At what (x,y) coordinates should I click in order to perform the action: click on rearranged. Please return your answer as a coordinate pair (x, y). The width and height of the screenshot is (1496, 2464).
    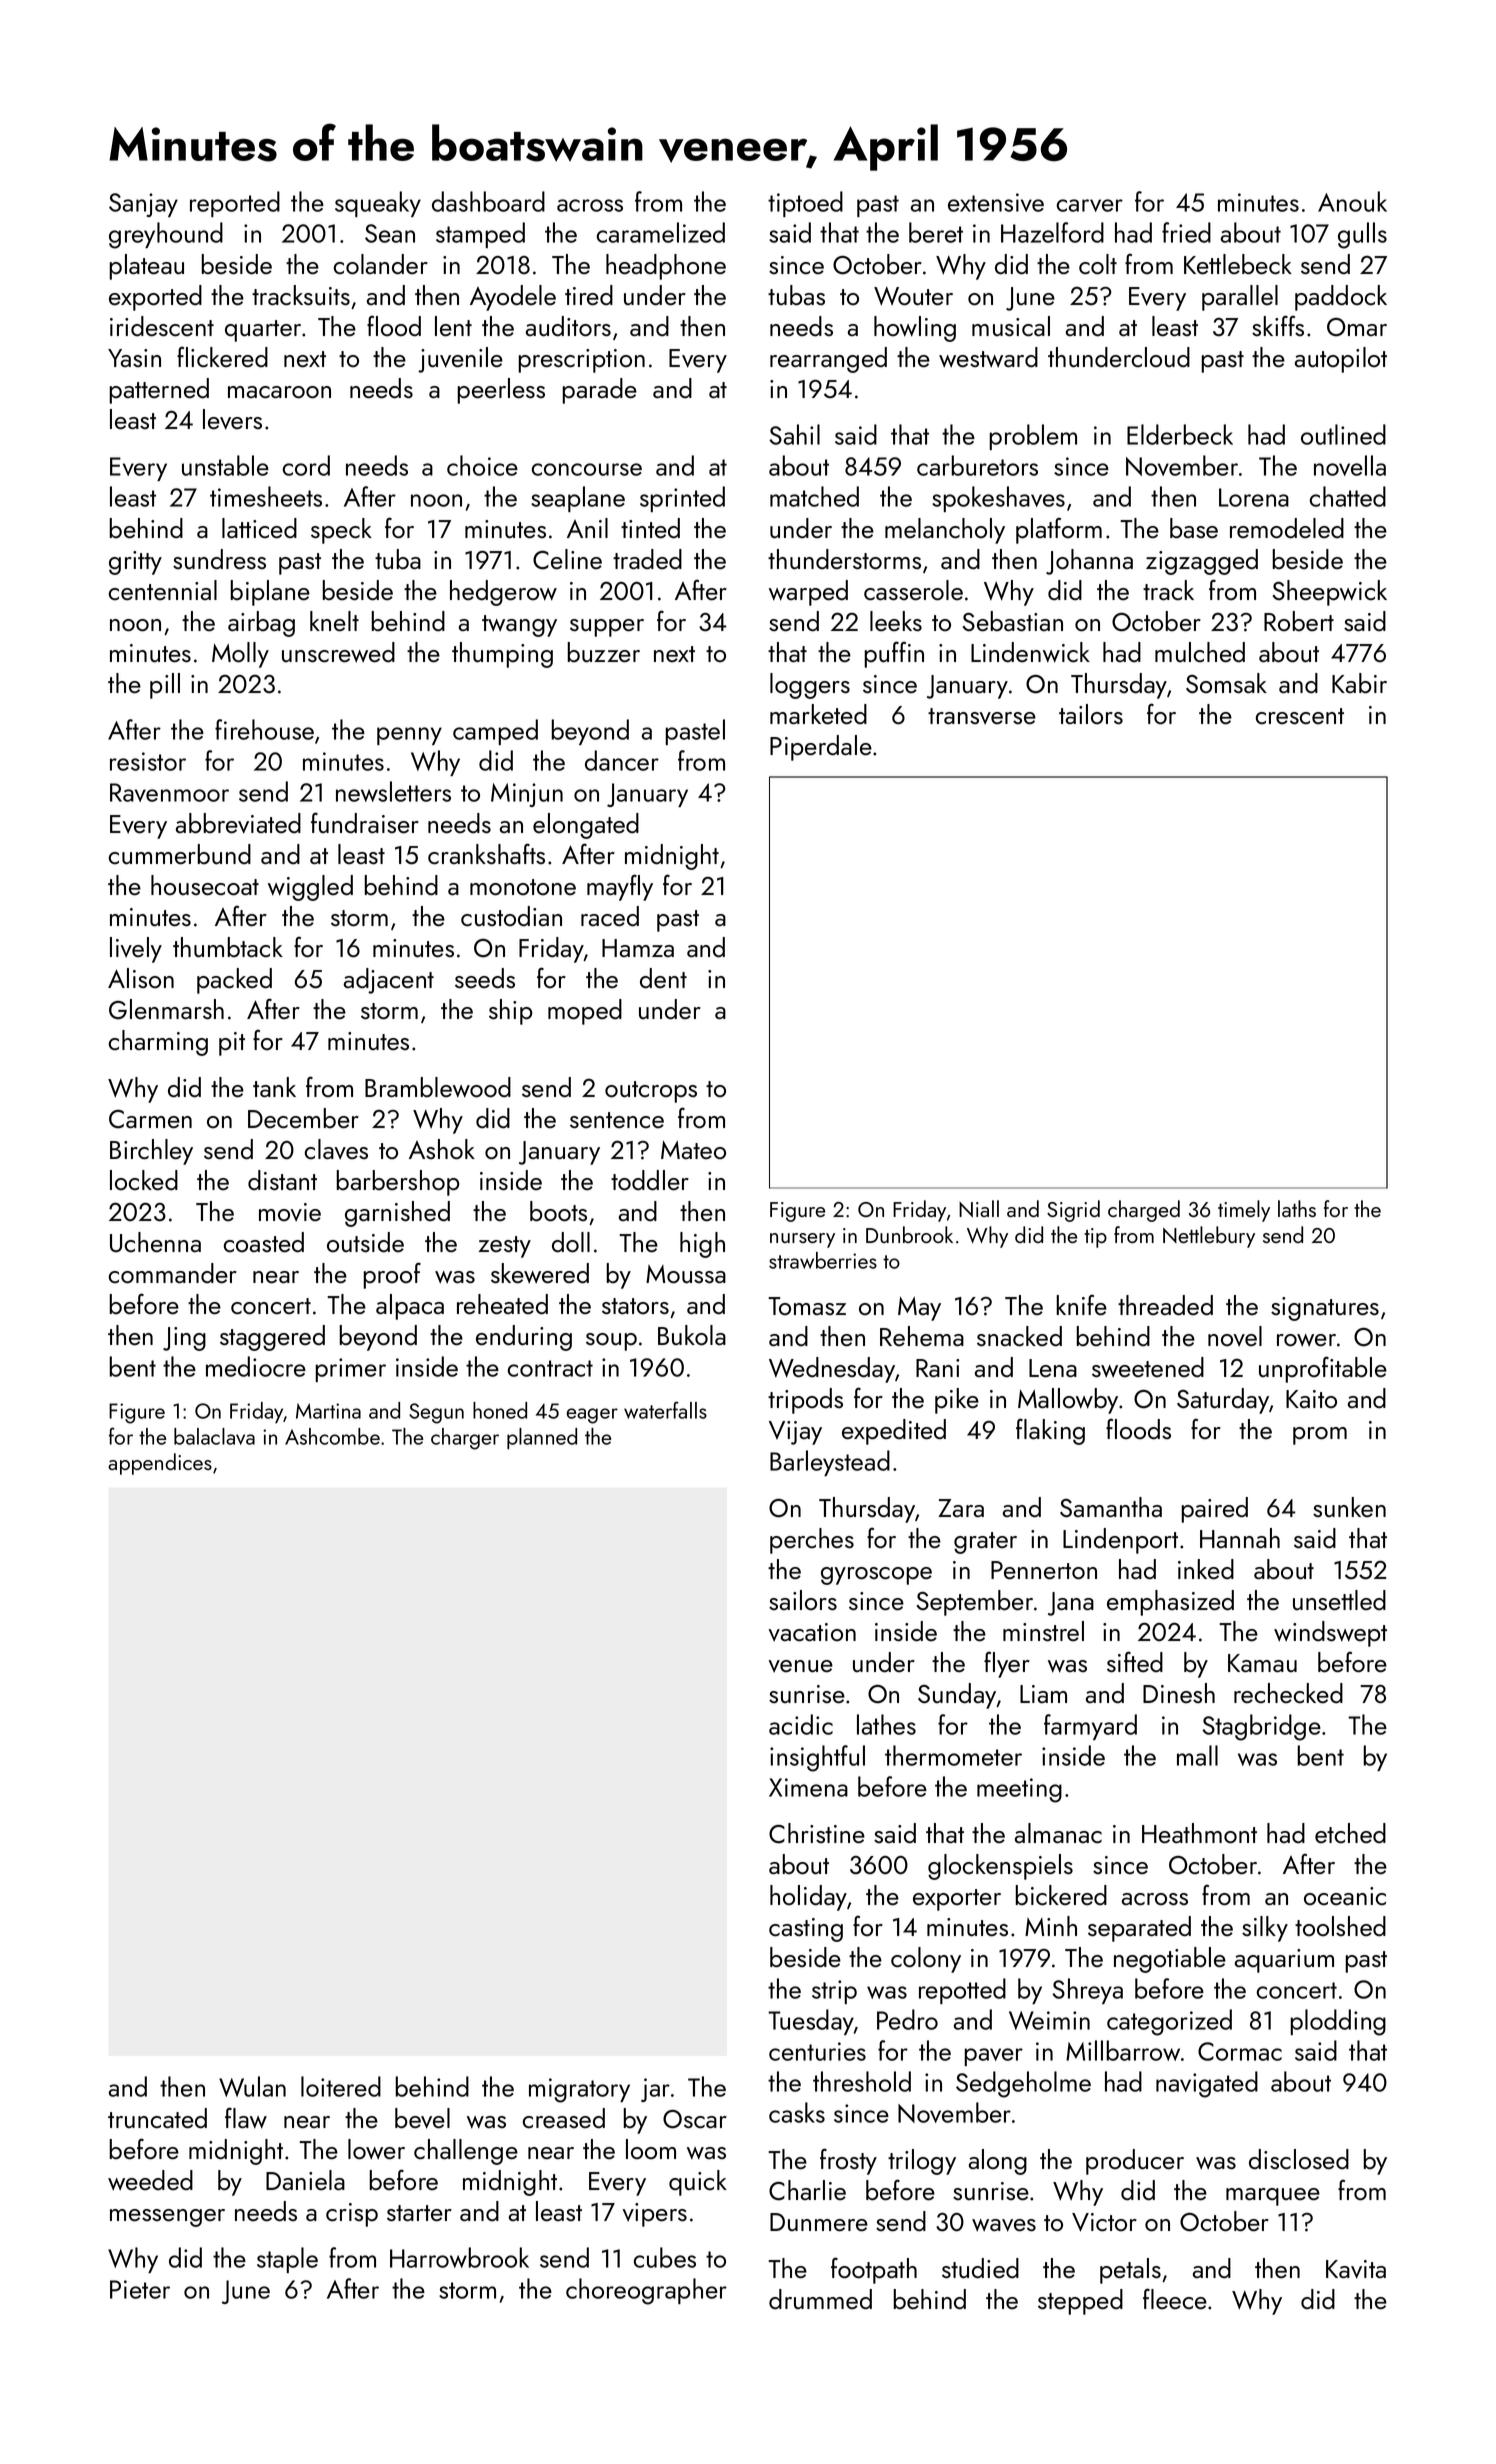
    Looking at the image, I should click on (828, 360).
